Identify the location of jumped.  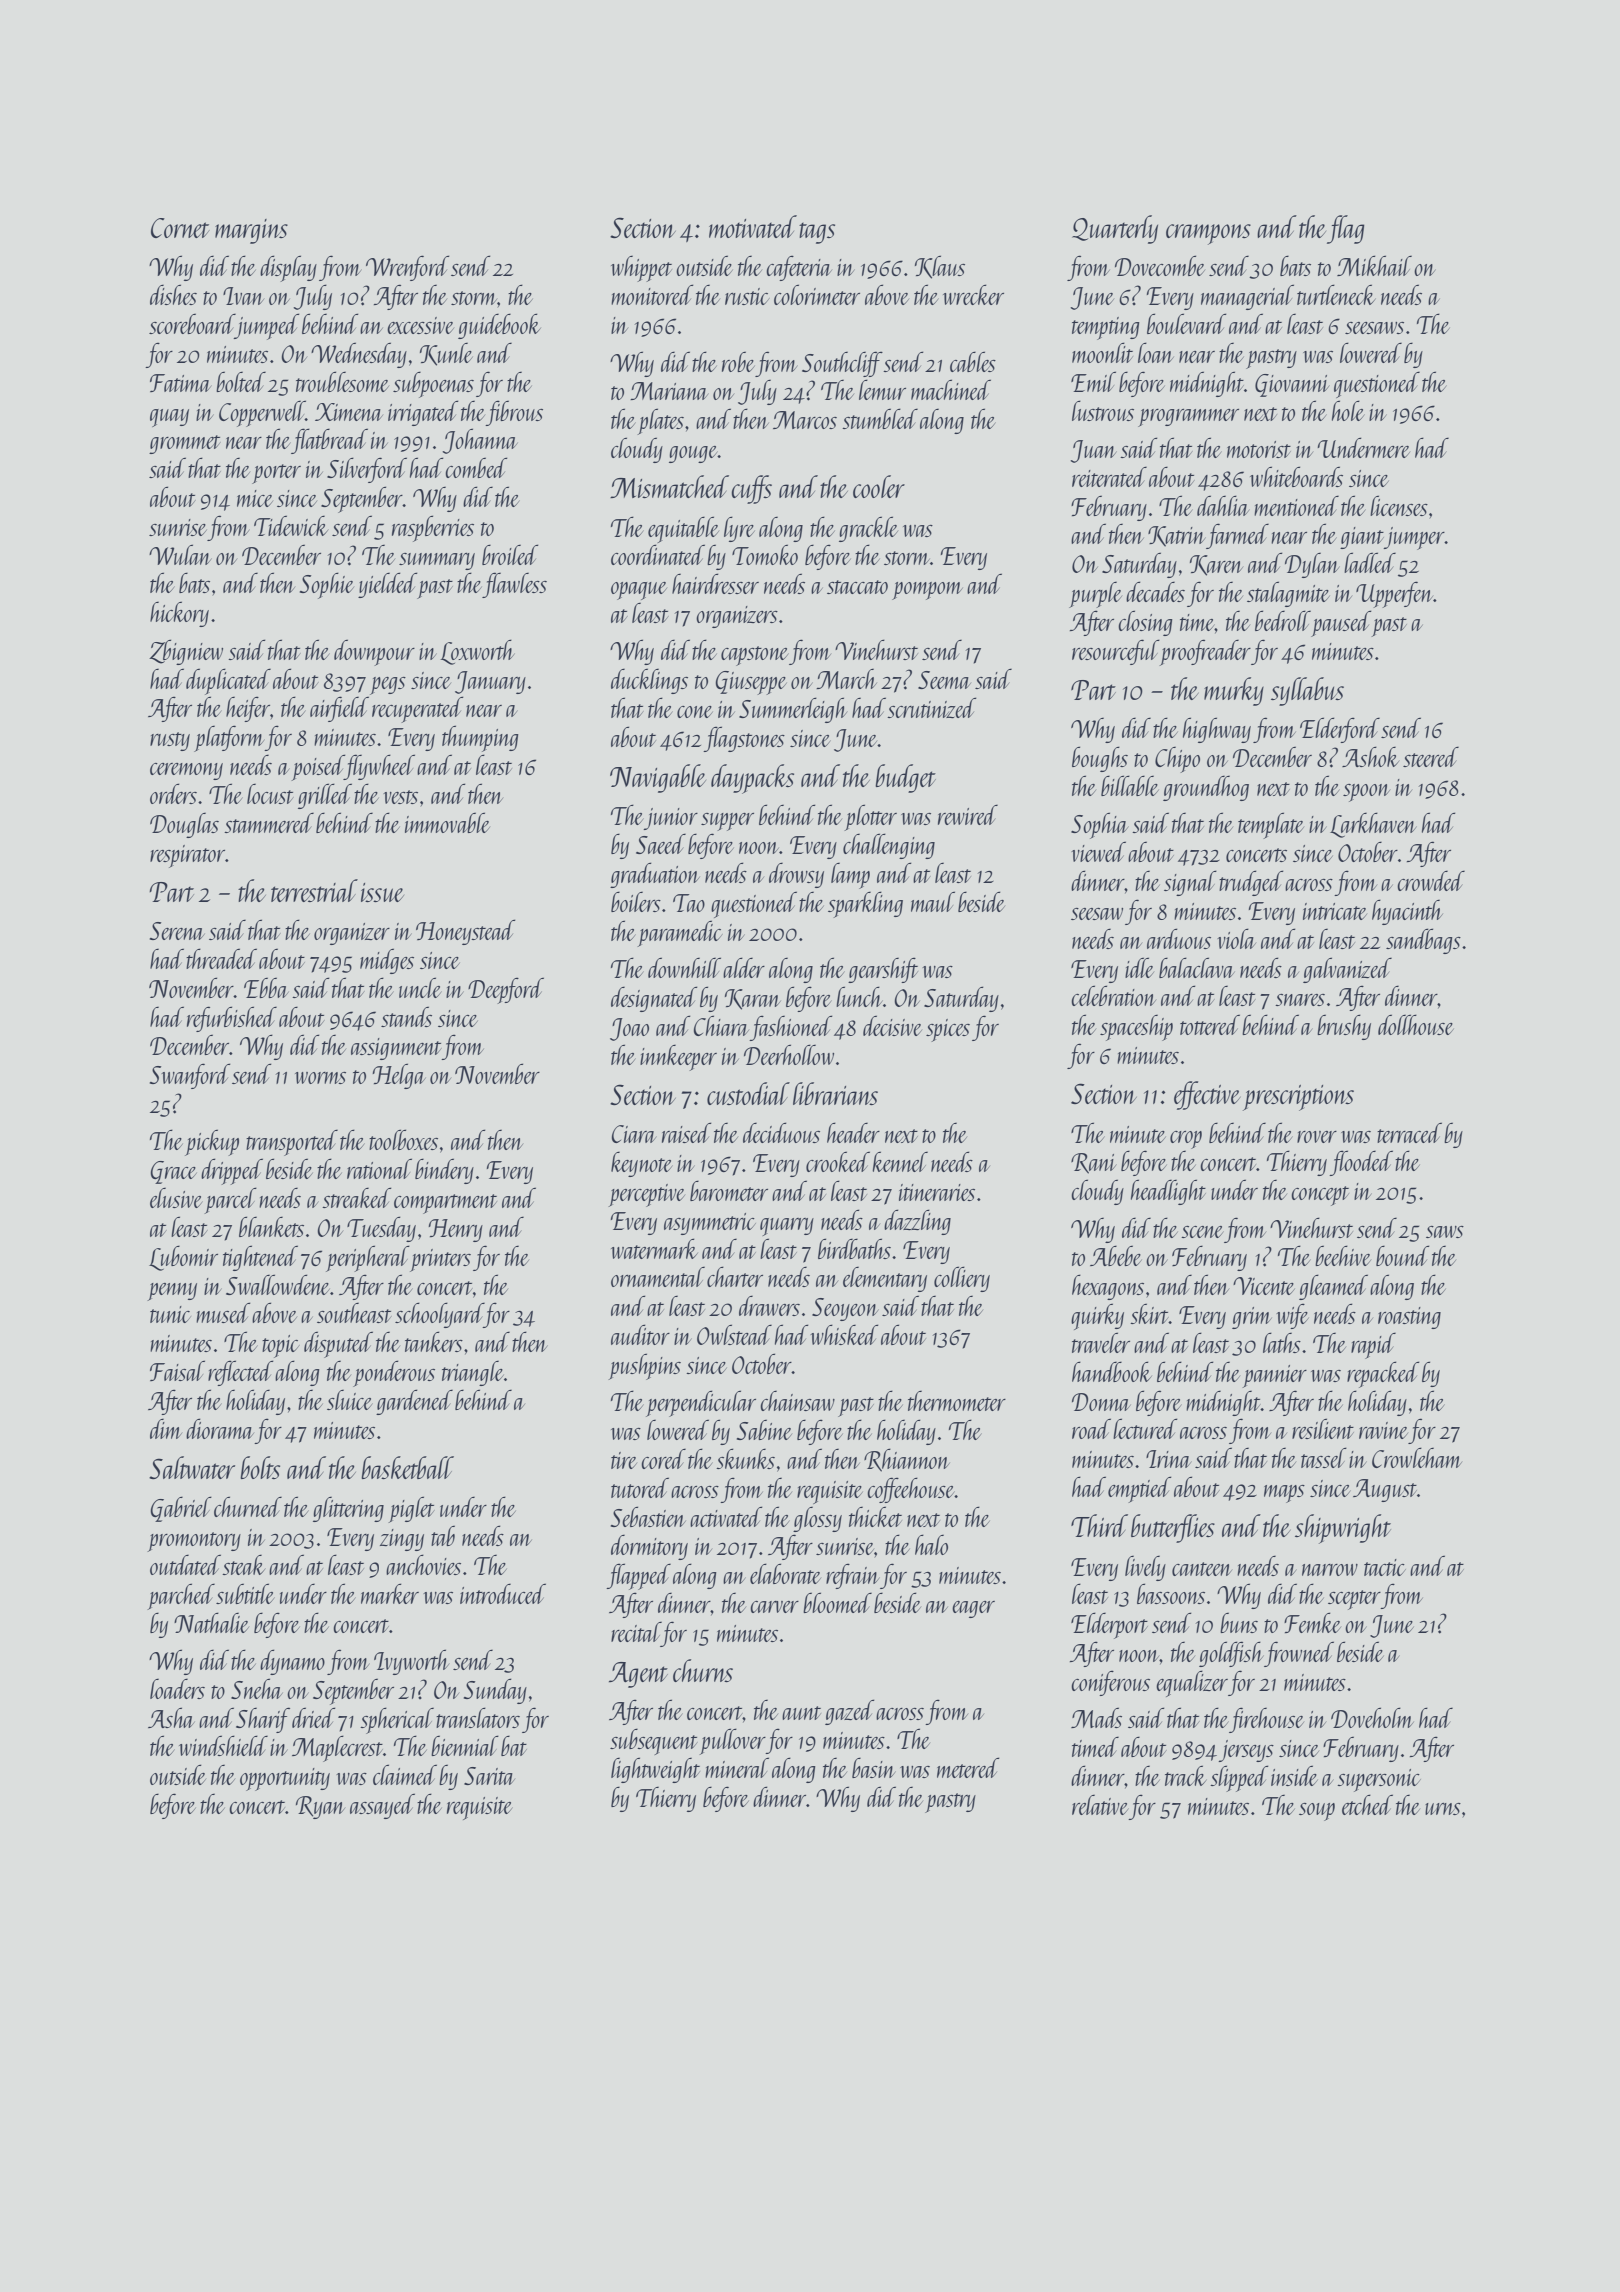
(267, 326).
